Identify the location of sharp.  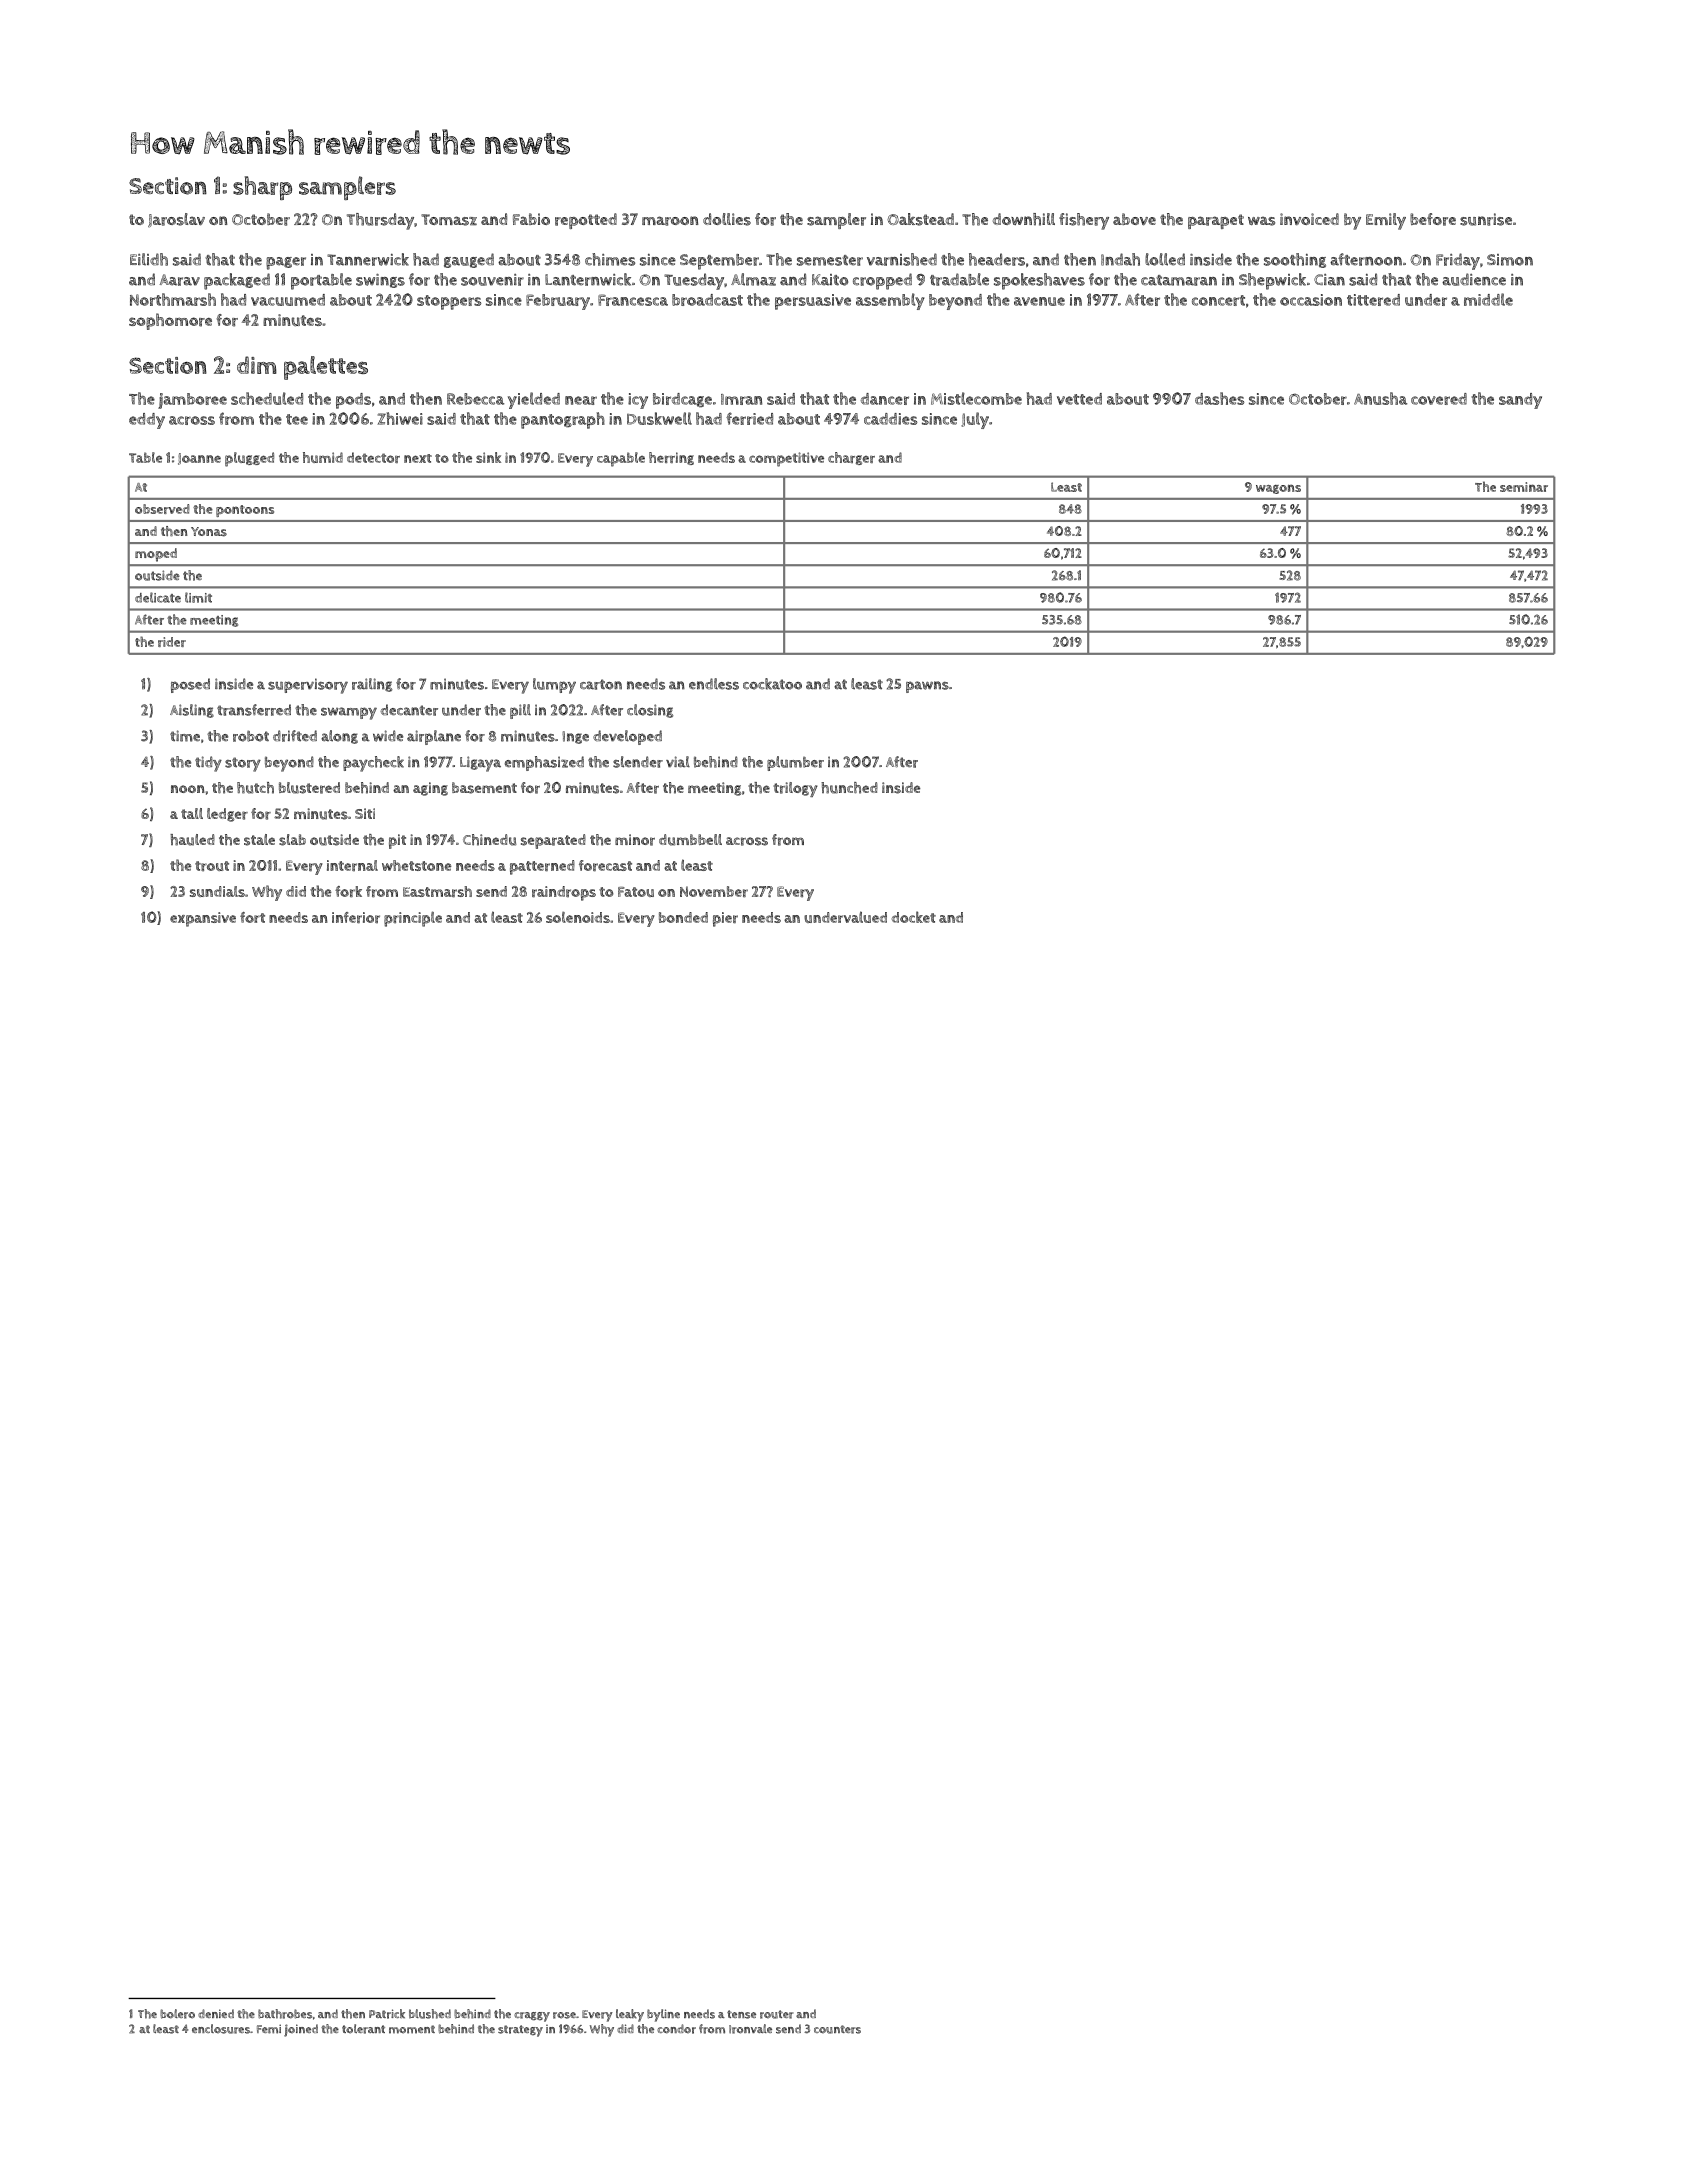
(262, 188).
